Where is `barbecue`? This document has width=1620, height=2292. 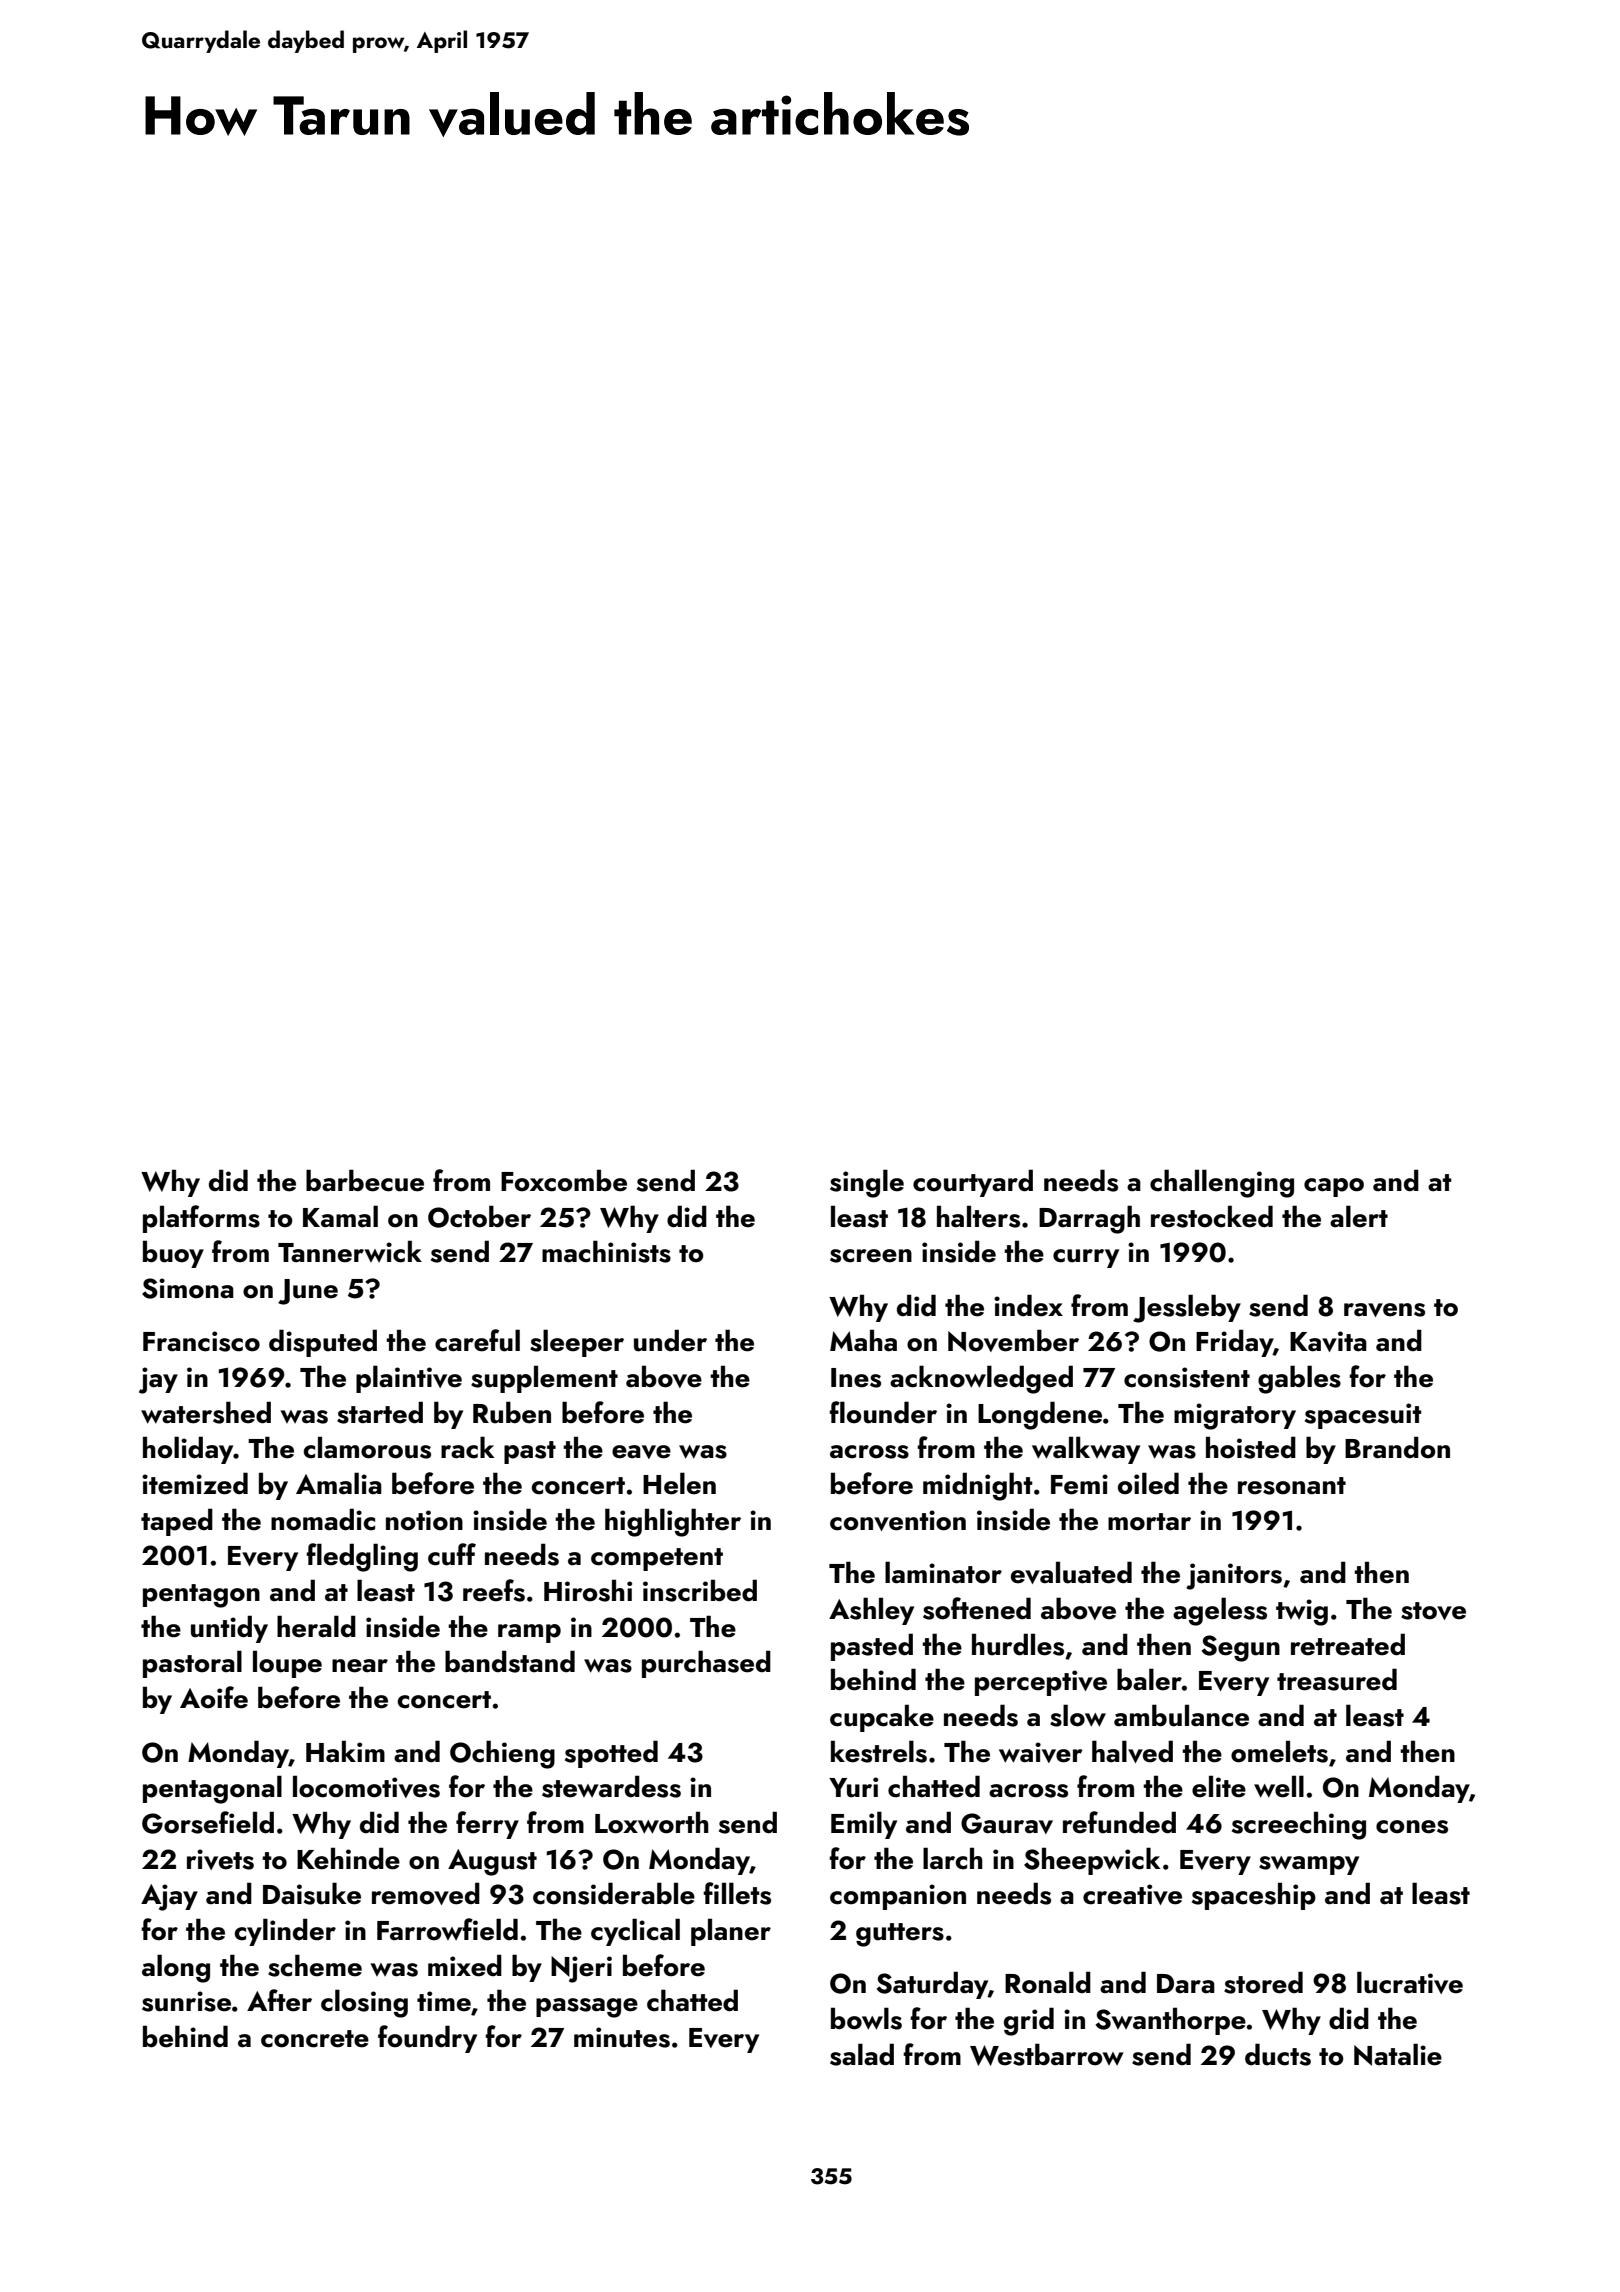
barbecue is located at coordinates (365, 1180).
